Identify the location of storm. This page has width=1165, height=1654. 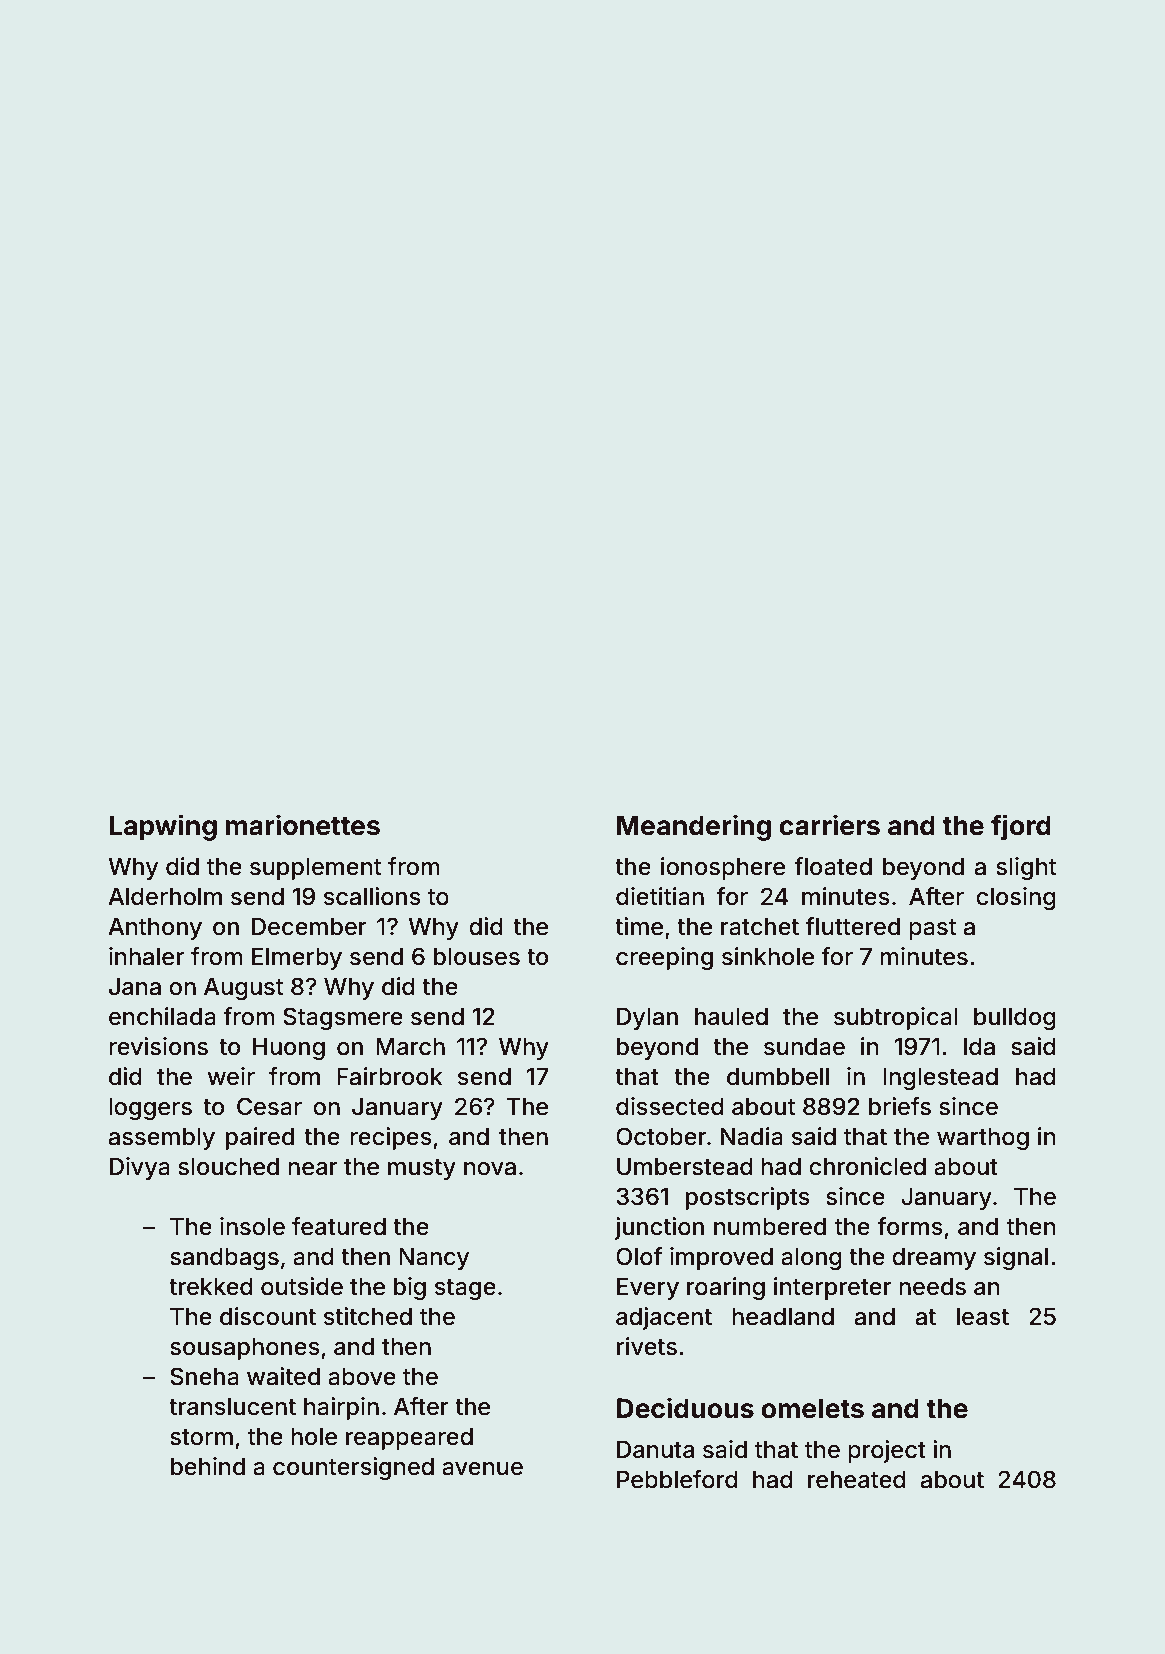
(201, 1437).
